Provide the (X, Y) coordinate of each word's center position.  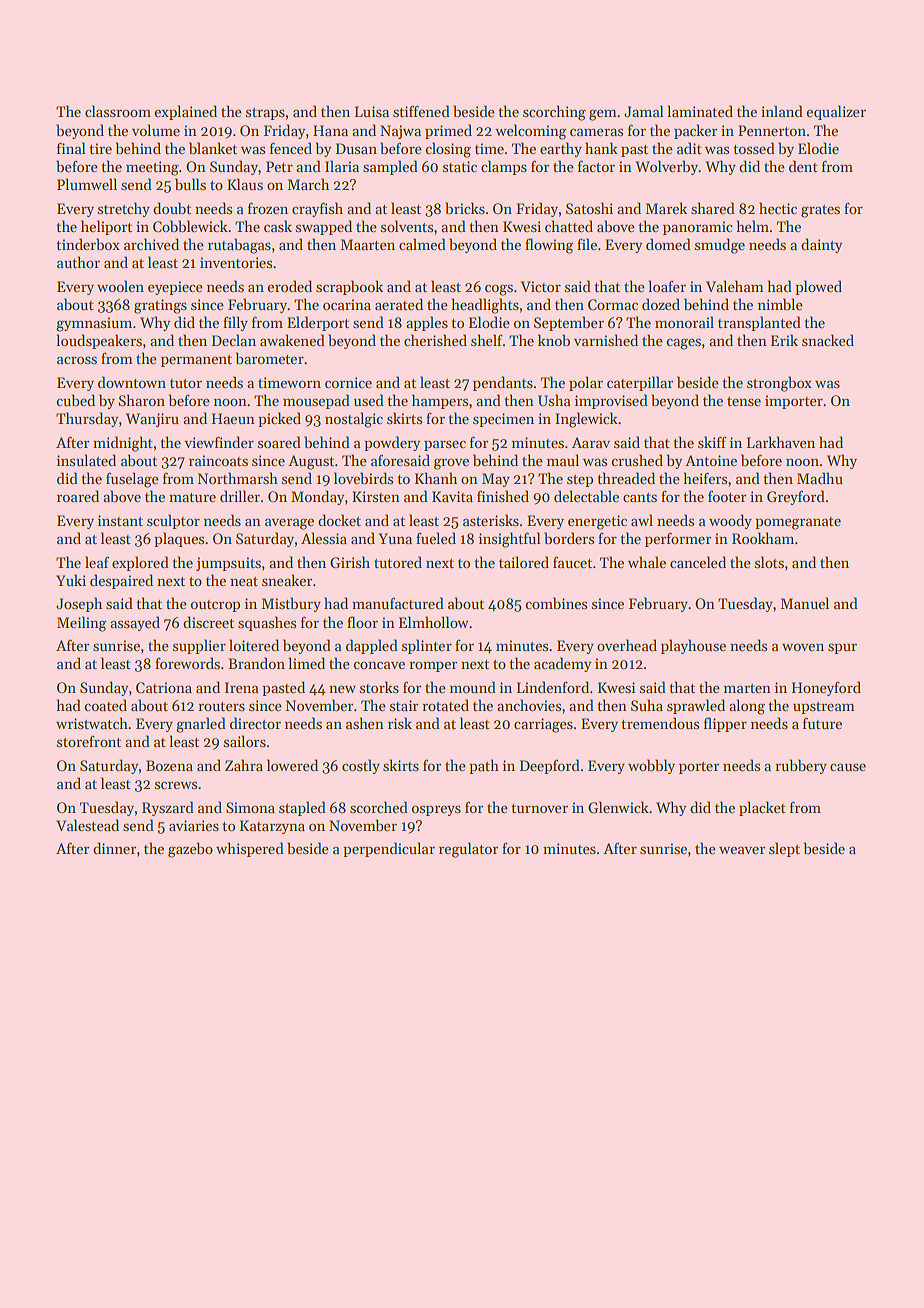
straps (265, 114)
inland (782, 111)
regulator (468, 850)
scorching (554, 113)
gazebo (190, 850)
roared (78, 496)
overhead (627, 645)
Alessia (324, 538)
